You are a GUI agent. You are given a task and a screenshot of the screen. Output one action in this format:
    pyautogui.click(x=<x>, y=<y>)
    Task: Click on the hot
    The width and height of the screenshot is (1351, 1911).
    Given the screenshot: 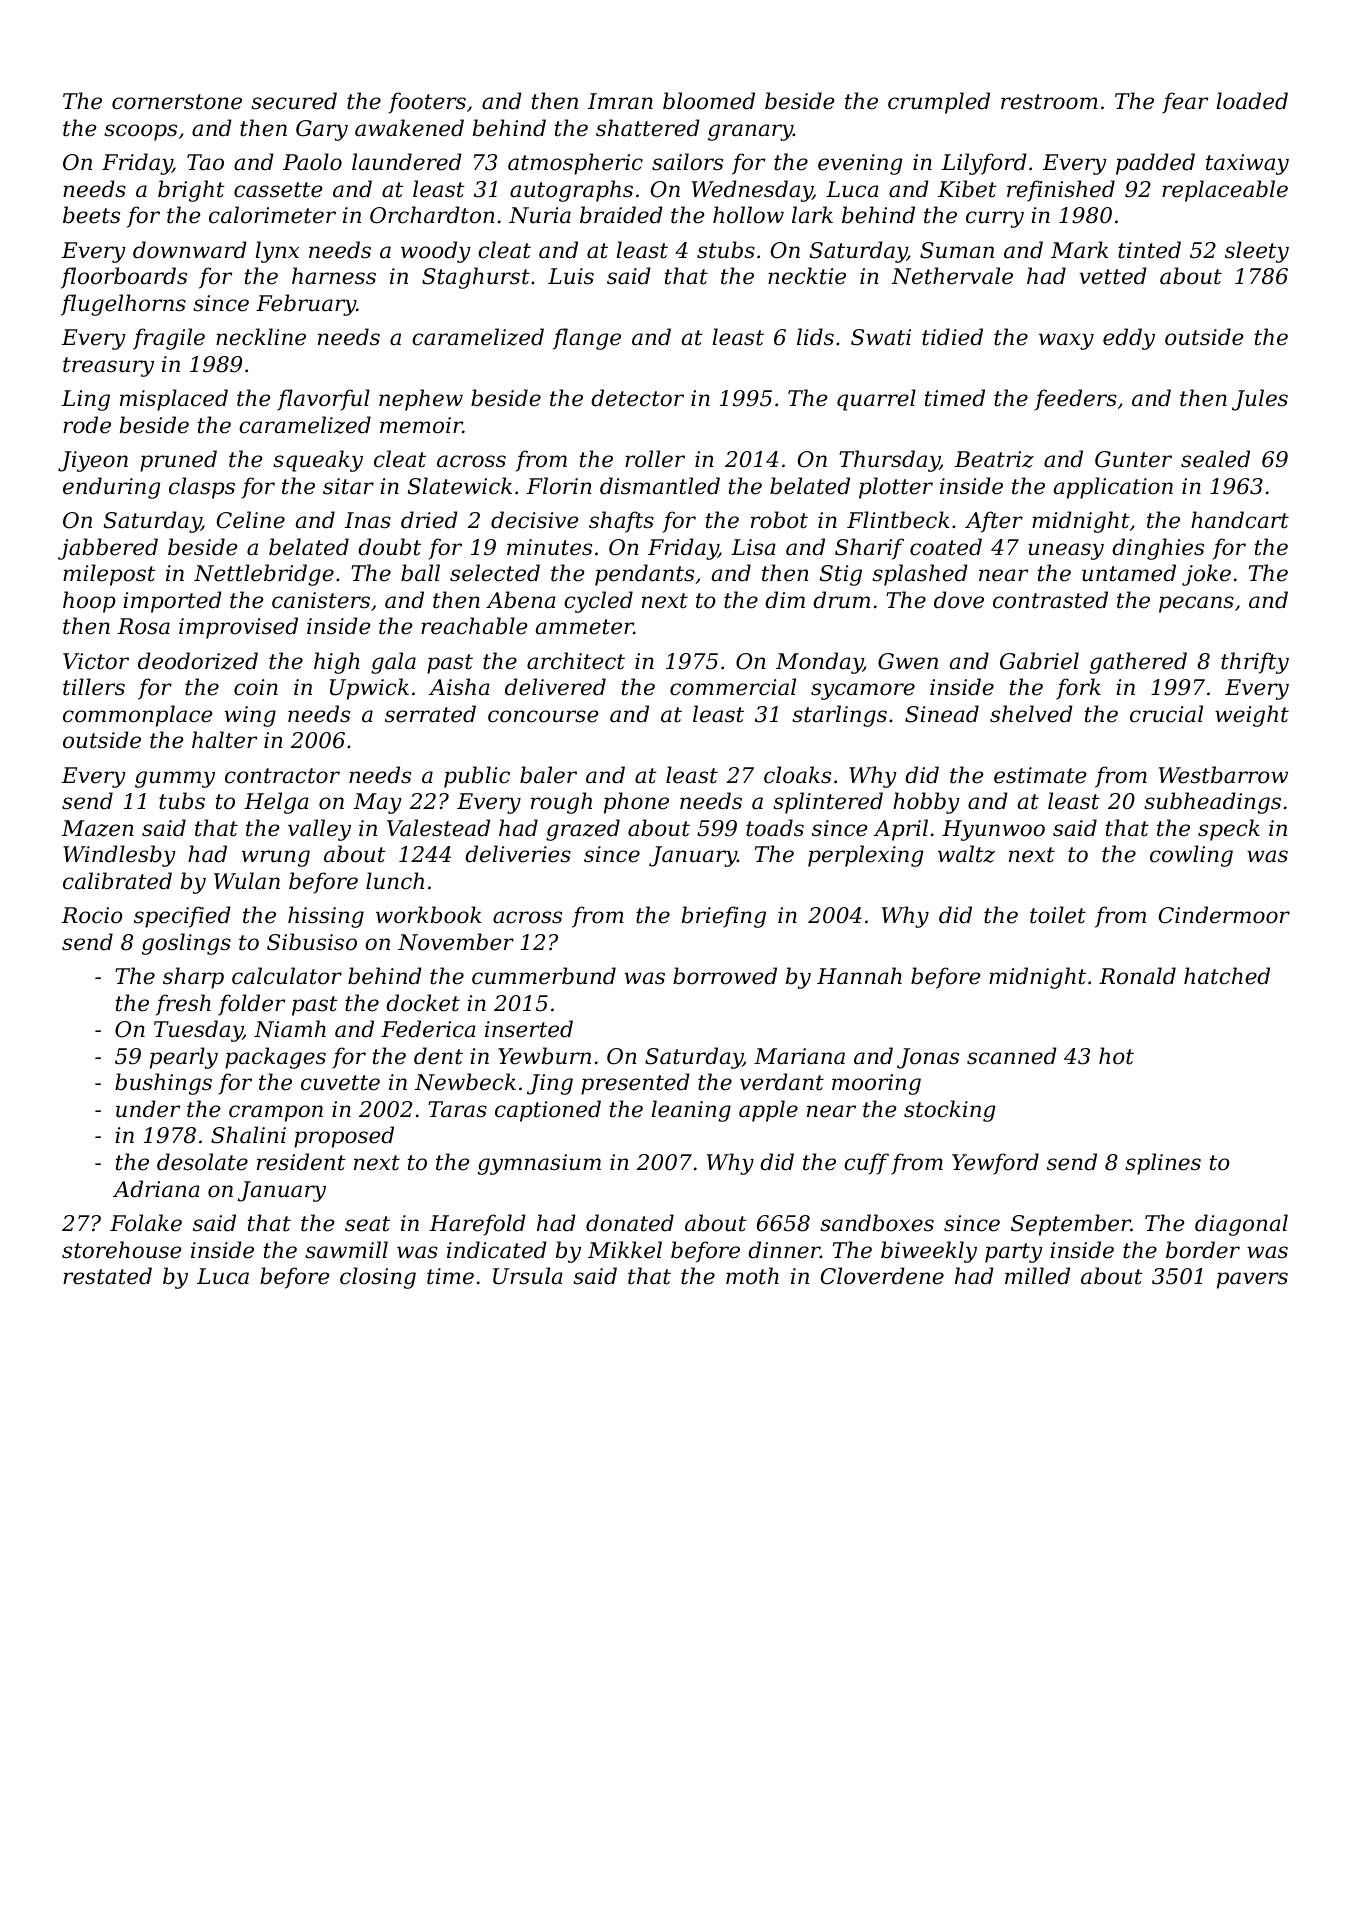 What is the action you would take?
    pyautogui.click(x=1116, y=1056)
